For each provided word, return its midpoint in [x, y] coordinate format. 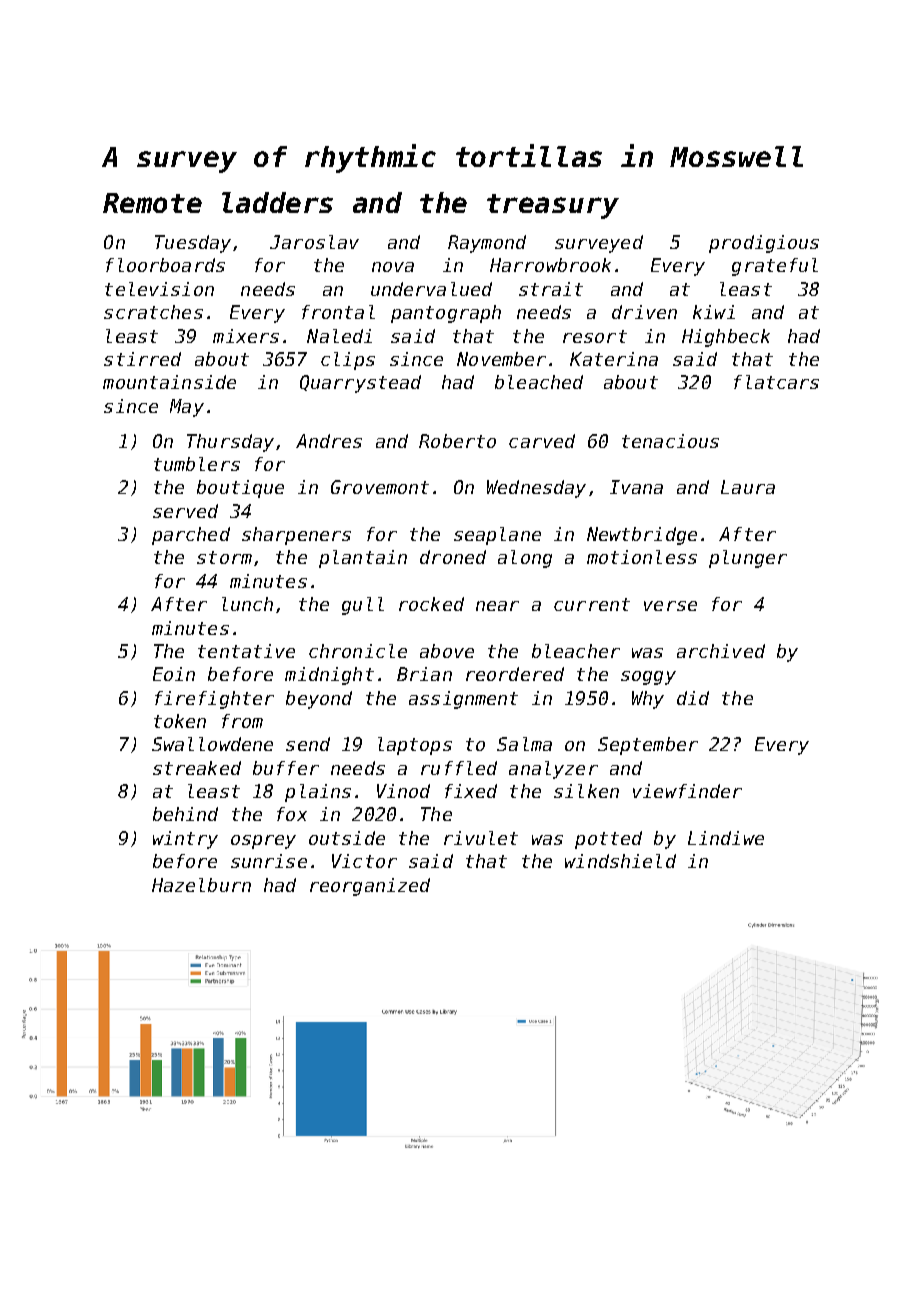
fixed [471, 791]
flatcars [776, 382]
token [180, 721]
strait [551, 289]
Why [648, 700]
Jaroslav [314, 242]
